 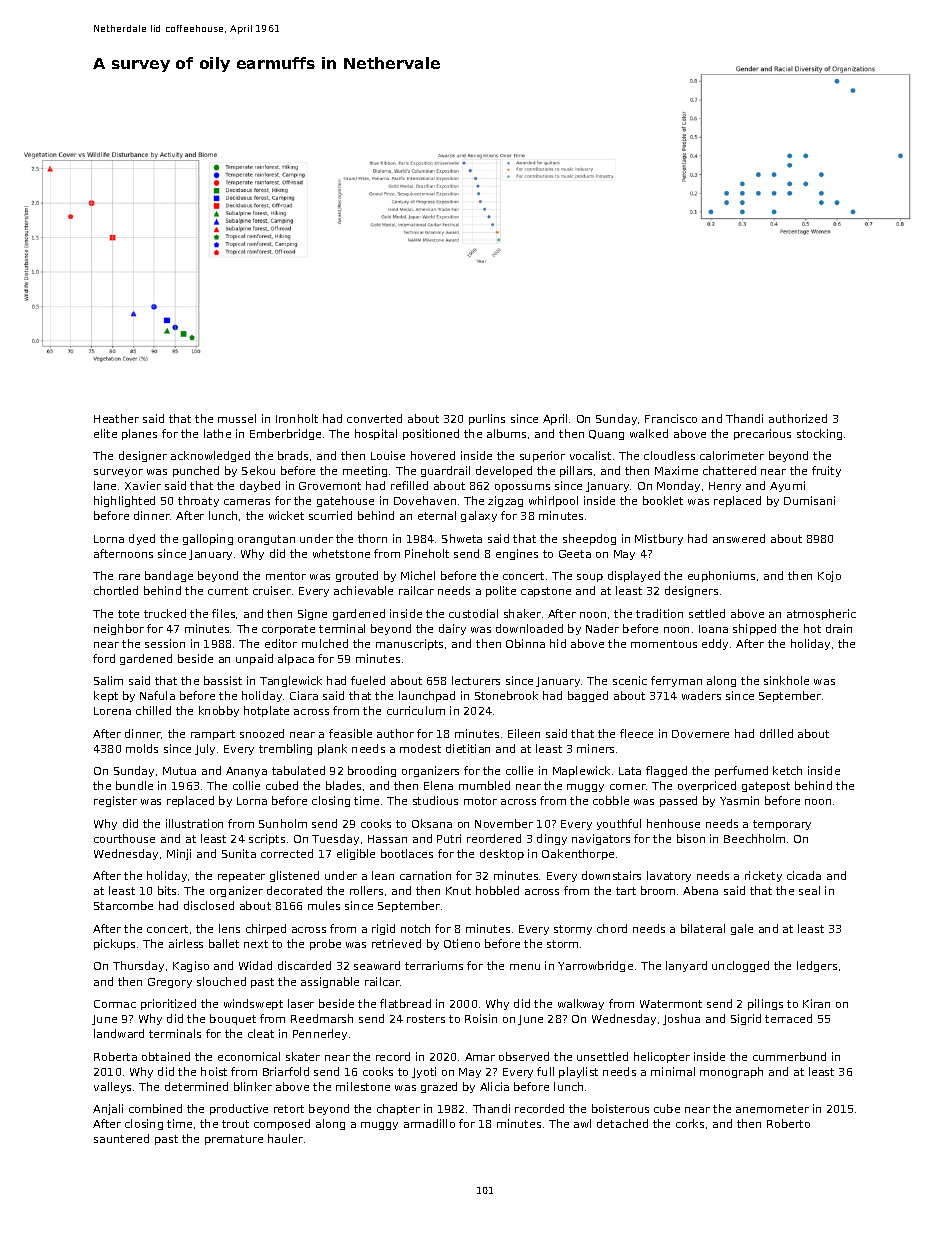 What do you see at coordinates (817, 966) in the screenshot?
I see `ledgers` at bounding box center [817, 966].
